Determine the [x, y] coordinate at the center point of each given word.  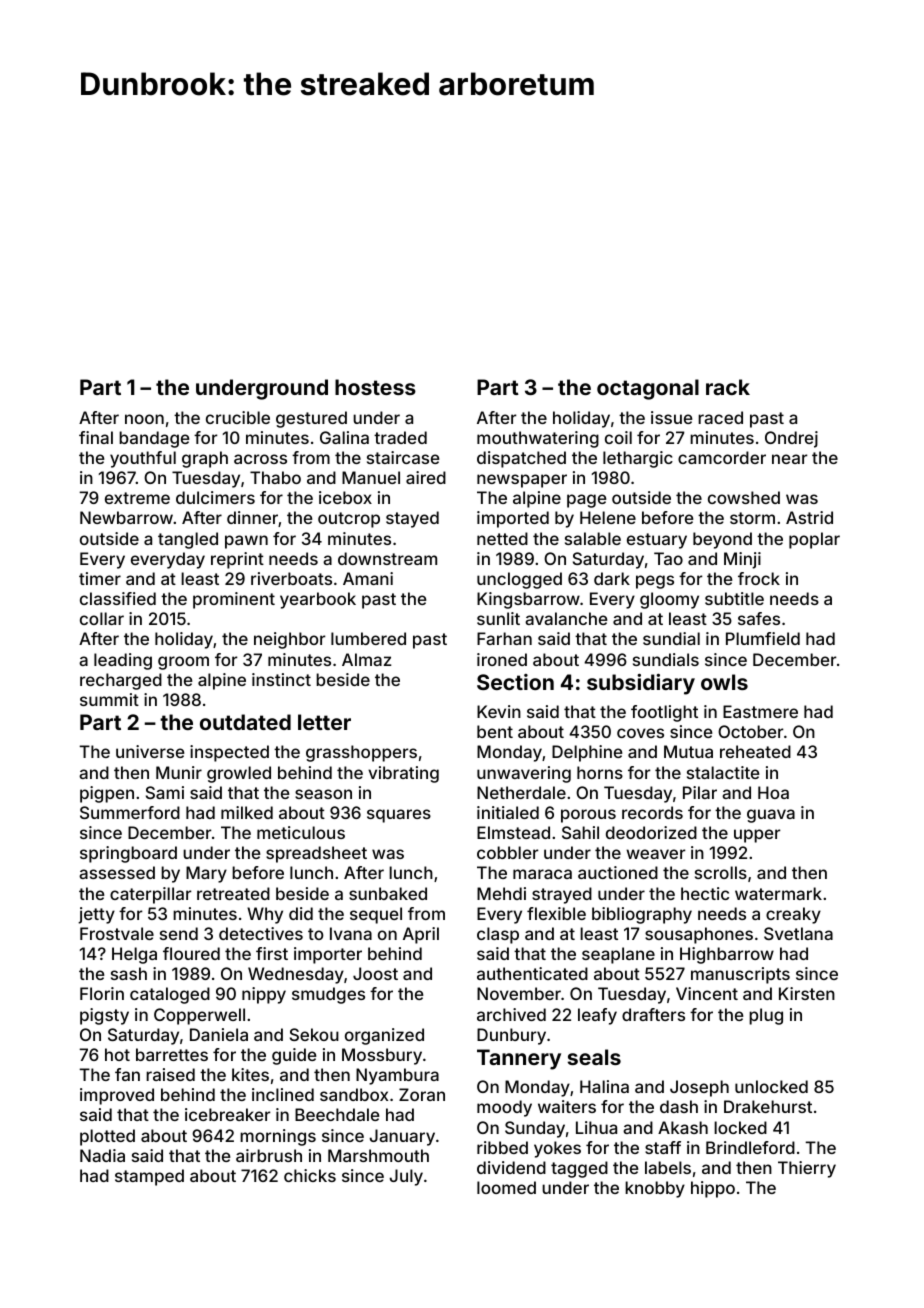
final [96, 437]
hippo [713, 1189]
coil [618, 437]
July [406, 1177]
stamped [149, 1177]
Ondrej [791, 439]
